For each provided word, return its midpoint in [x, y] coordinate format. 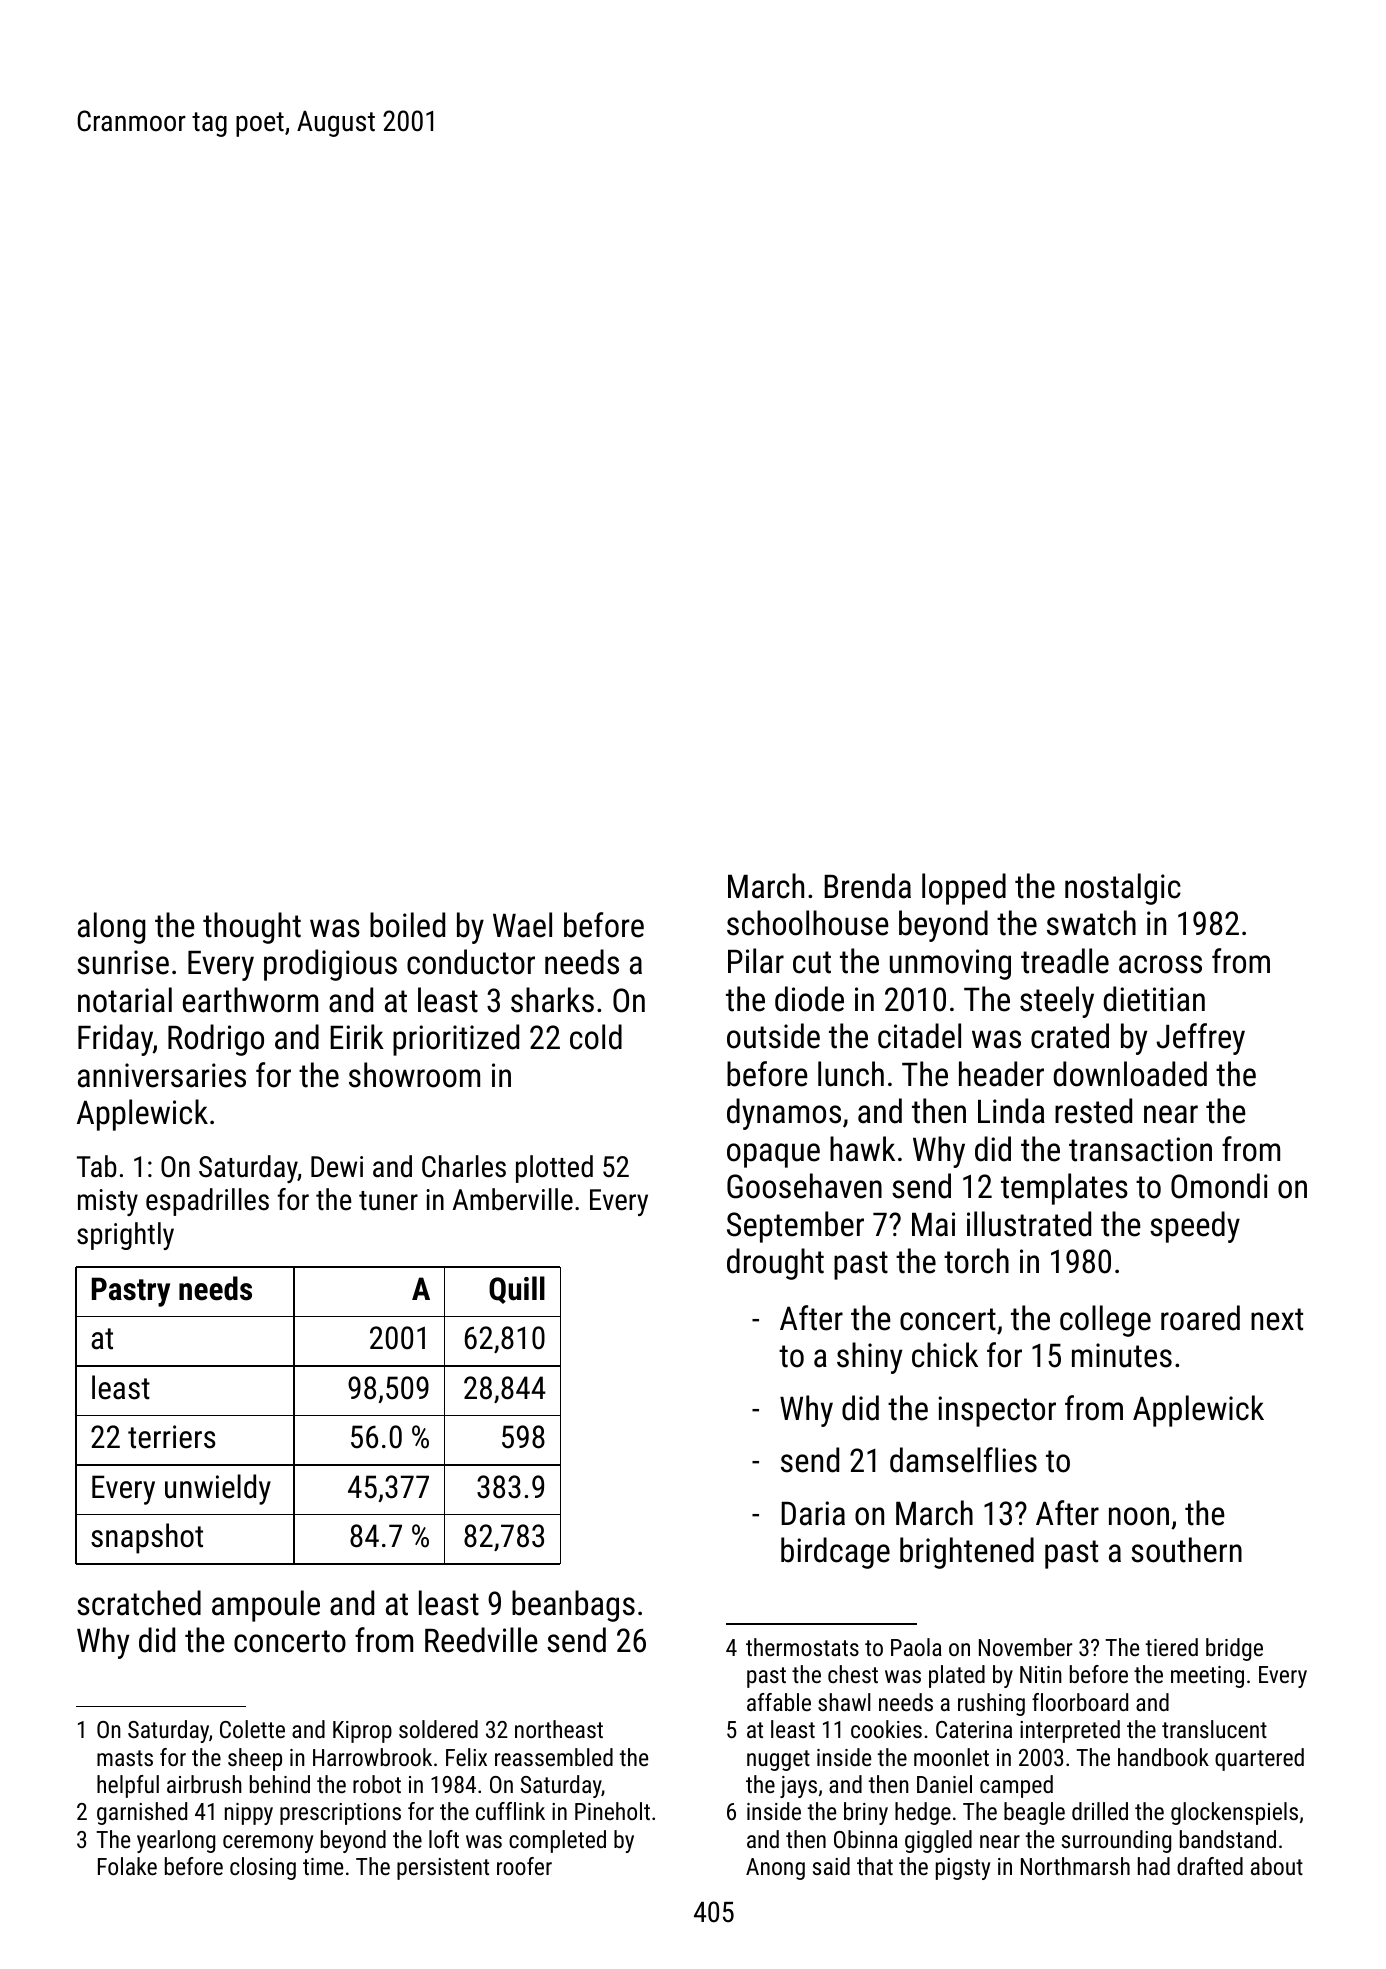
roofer [524, 1866]
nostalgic [1123, 889]
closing [263, 1868]
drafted [1210, 1866]
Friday [115, 1040]
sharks [552, 1000]
